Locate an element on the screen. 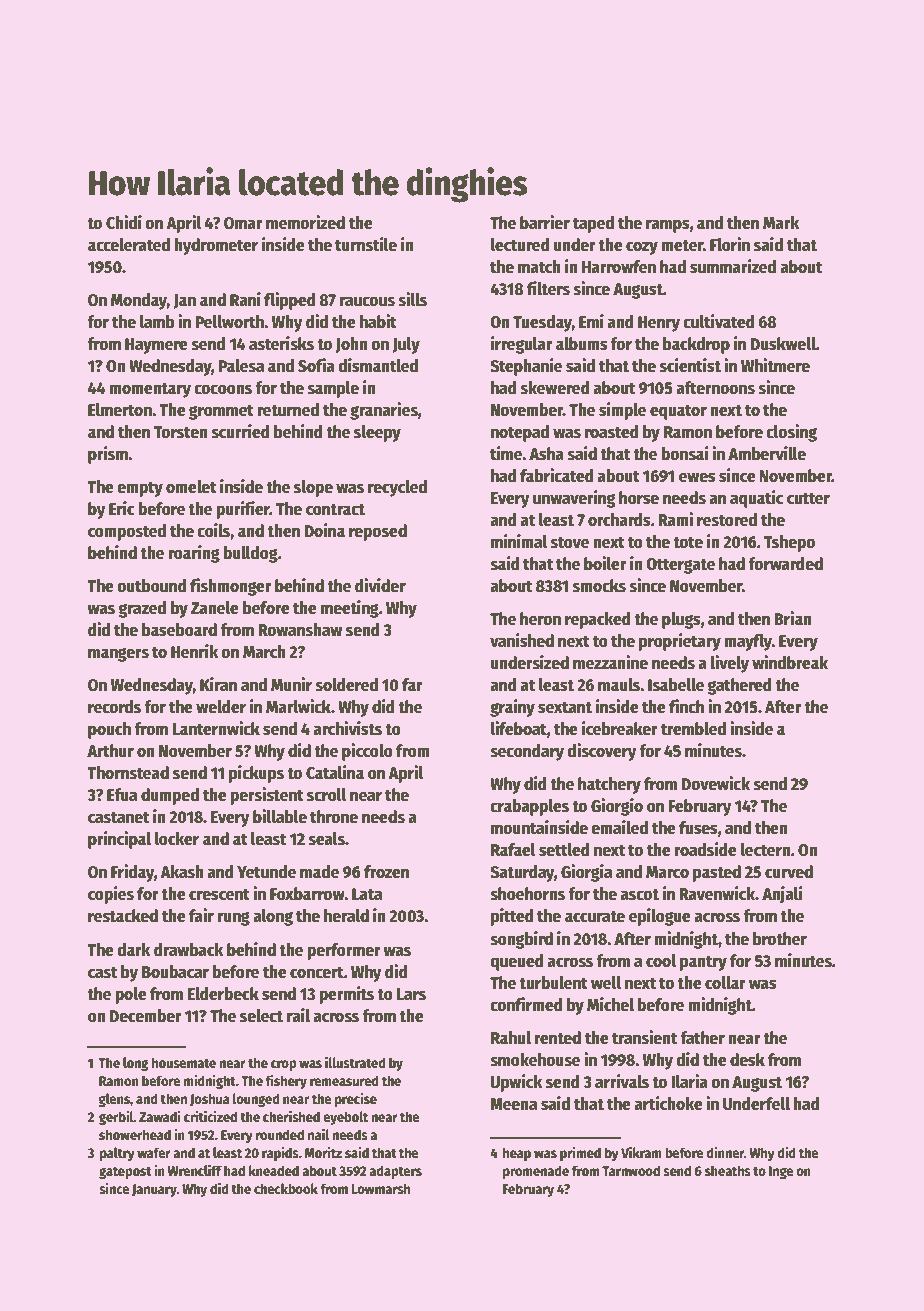  Mark is located at coordinates (781, 223).
